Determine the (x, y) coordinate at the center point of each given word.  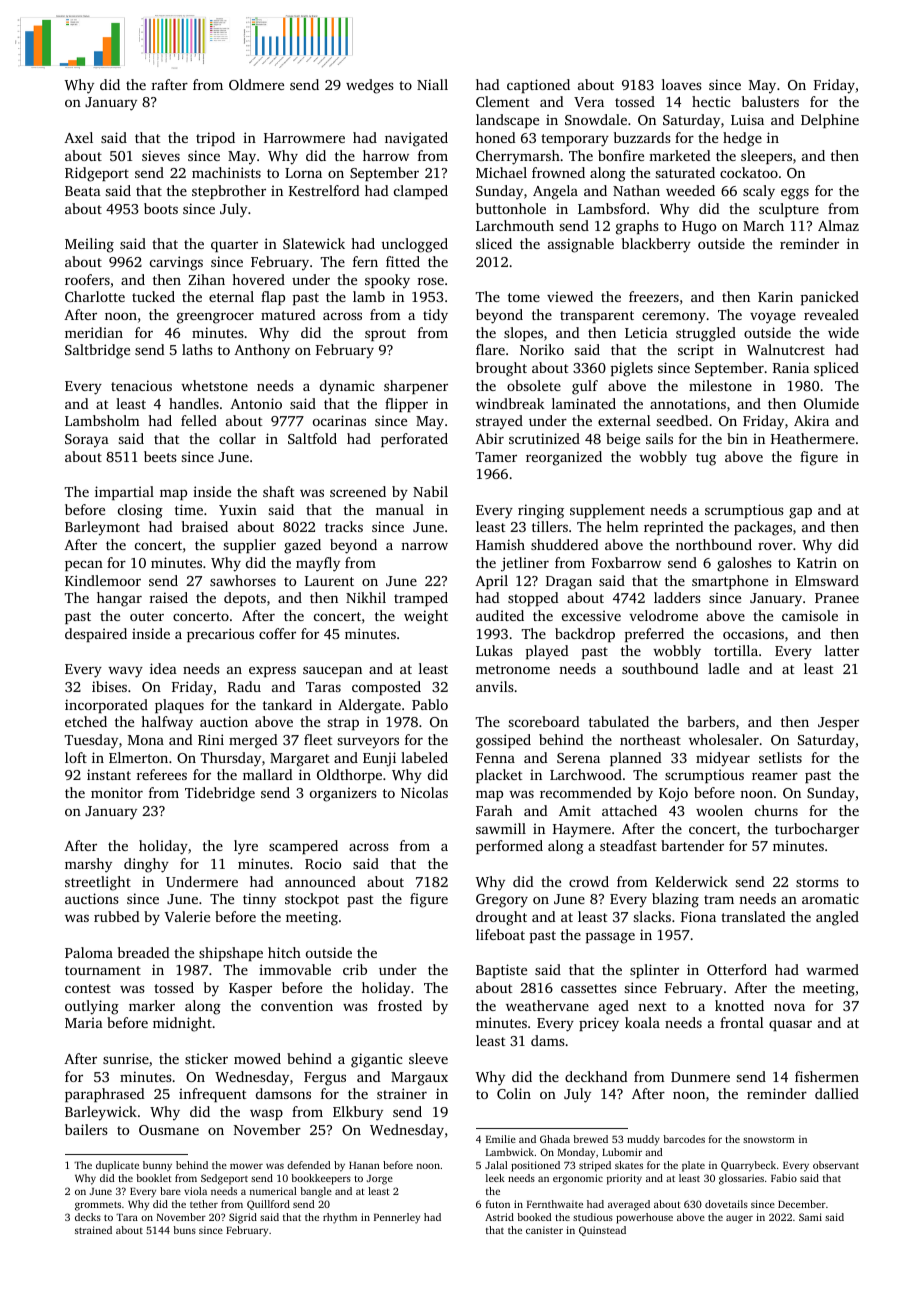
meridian (94, 332)
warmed (832, 969)
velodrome (663, 615)
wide (843, 332)
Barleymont (102, 528)
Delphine (830, 121)
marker (152, 1005)
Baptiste (501, 971)
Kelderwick (691, 881)
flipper (406, 405)
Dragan (569, 583)
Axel (78, 137)
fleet (318, 739)
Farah (494, 810)
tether (204, 1204)
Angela (555, 192)
